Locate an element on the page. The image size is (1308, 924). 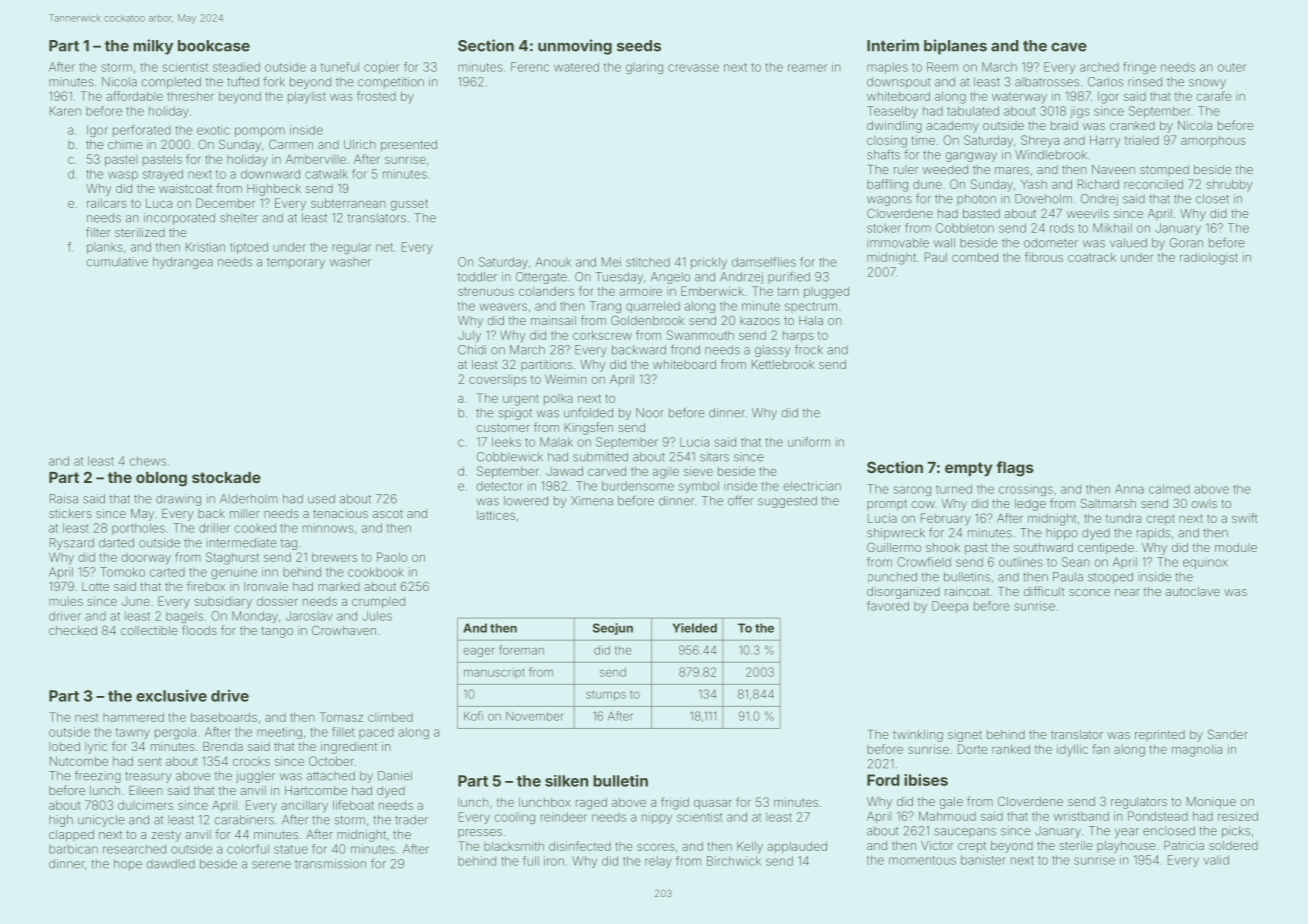
autoclave is located at coordinates (1193, 591).
